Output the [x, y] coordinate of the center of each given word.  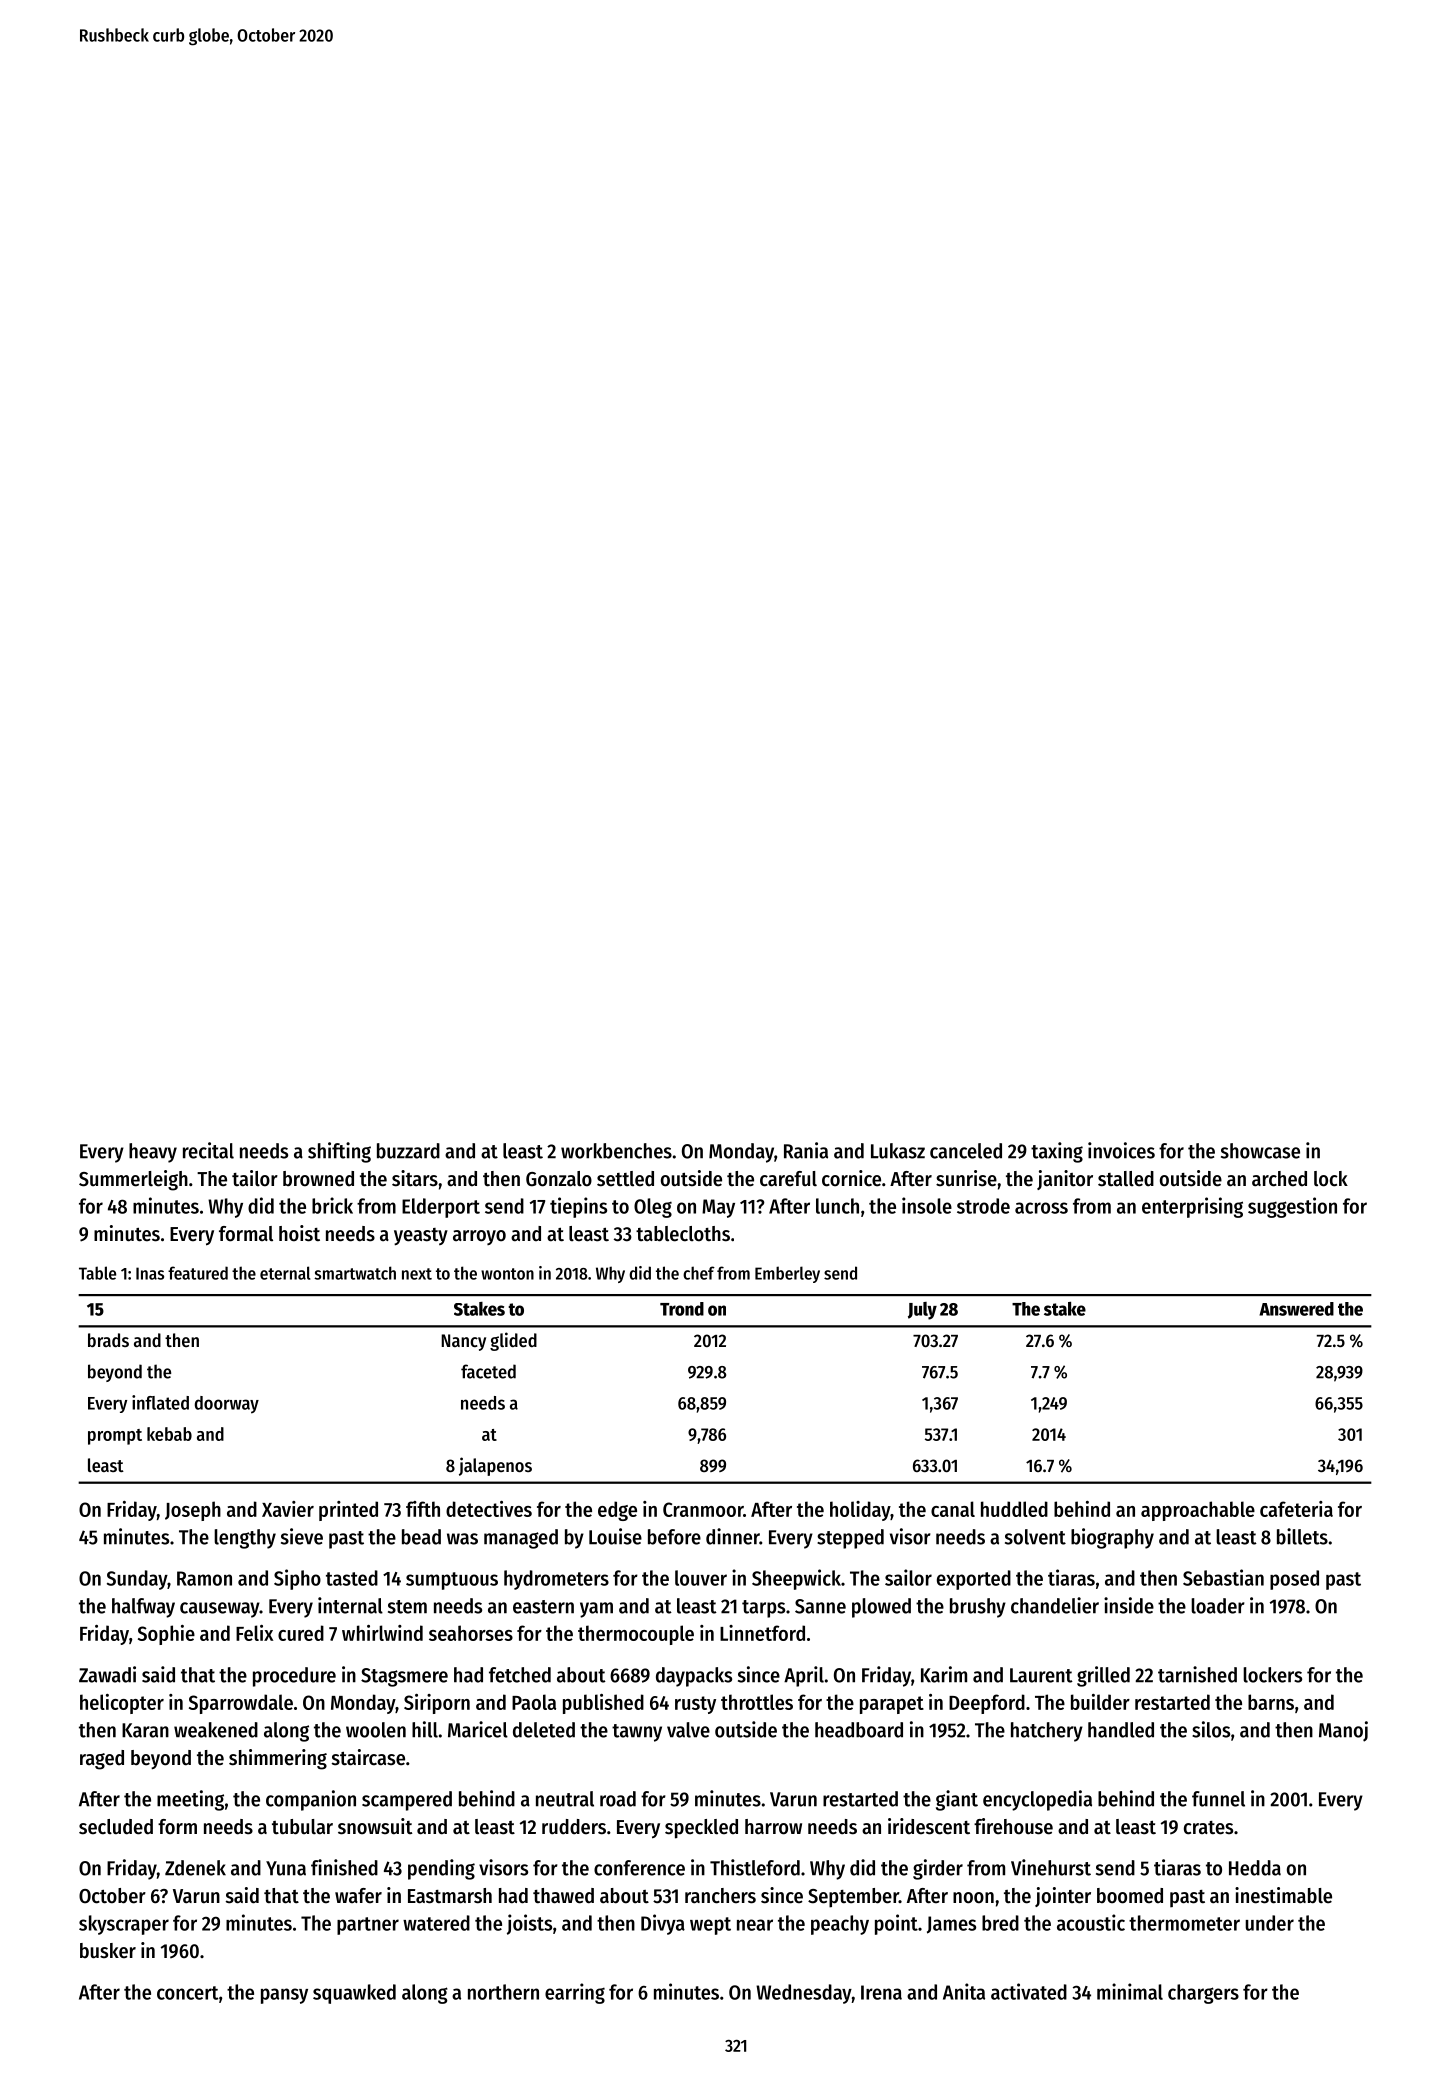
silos [1211, 1729]
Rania [806, 1150]
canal [953, 1509]
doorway [227, 1405]
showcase [1260, 1151]
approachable [1198, 1511]
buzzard [408, 1151]
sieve [302, 1536]
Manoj [1343, 1731]
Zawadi [107, 1674]
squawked [354, 1994]
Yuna [286, 1868]
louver [701, 1578]
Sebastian [1223, 1577]
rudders [574, 1827]
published [603, 1704]
